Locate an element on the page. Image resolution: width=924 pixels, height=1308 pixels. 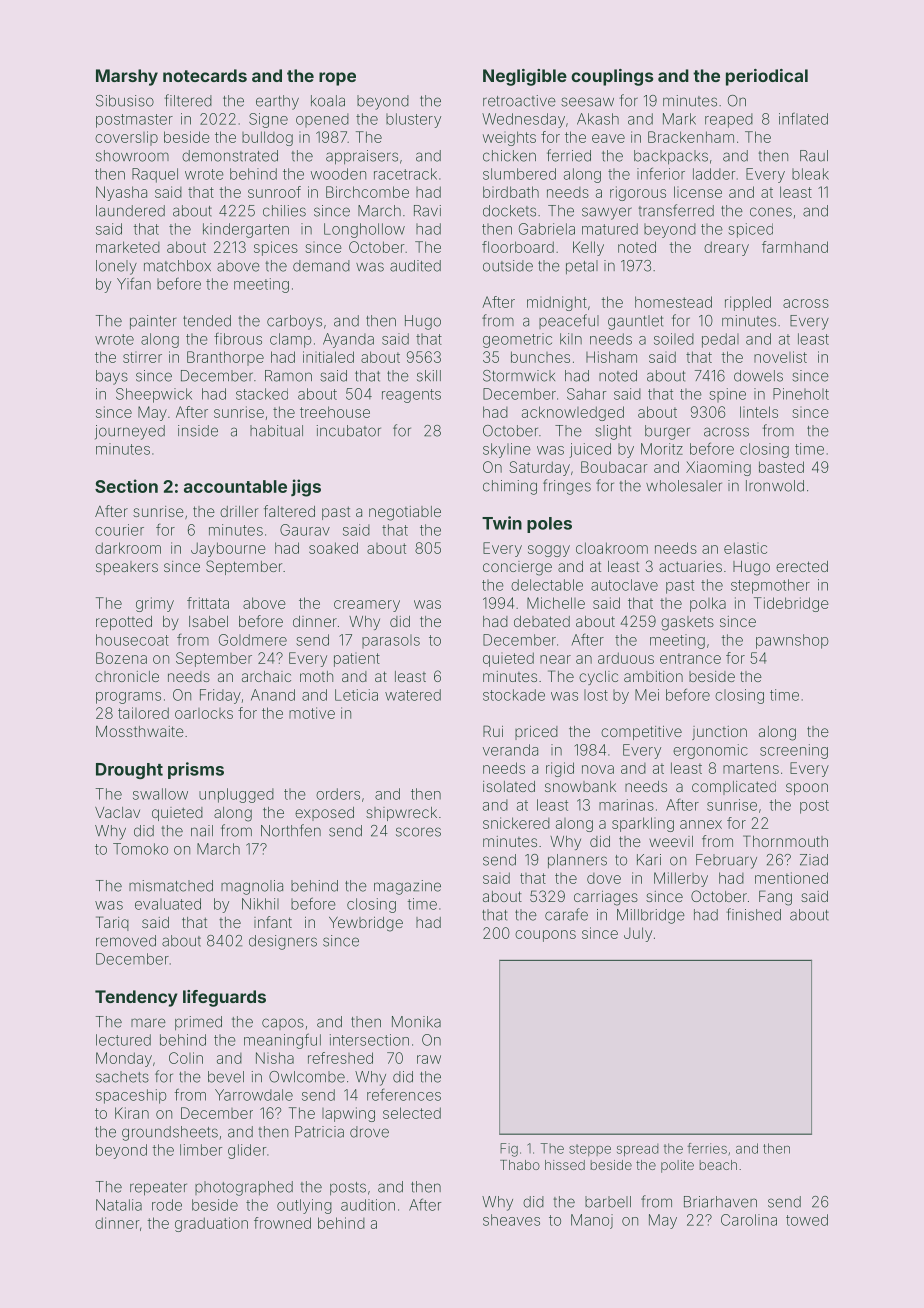
rode is located at coordinates (167, 1205).
